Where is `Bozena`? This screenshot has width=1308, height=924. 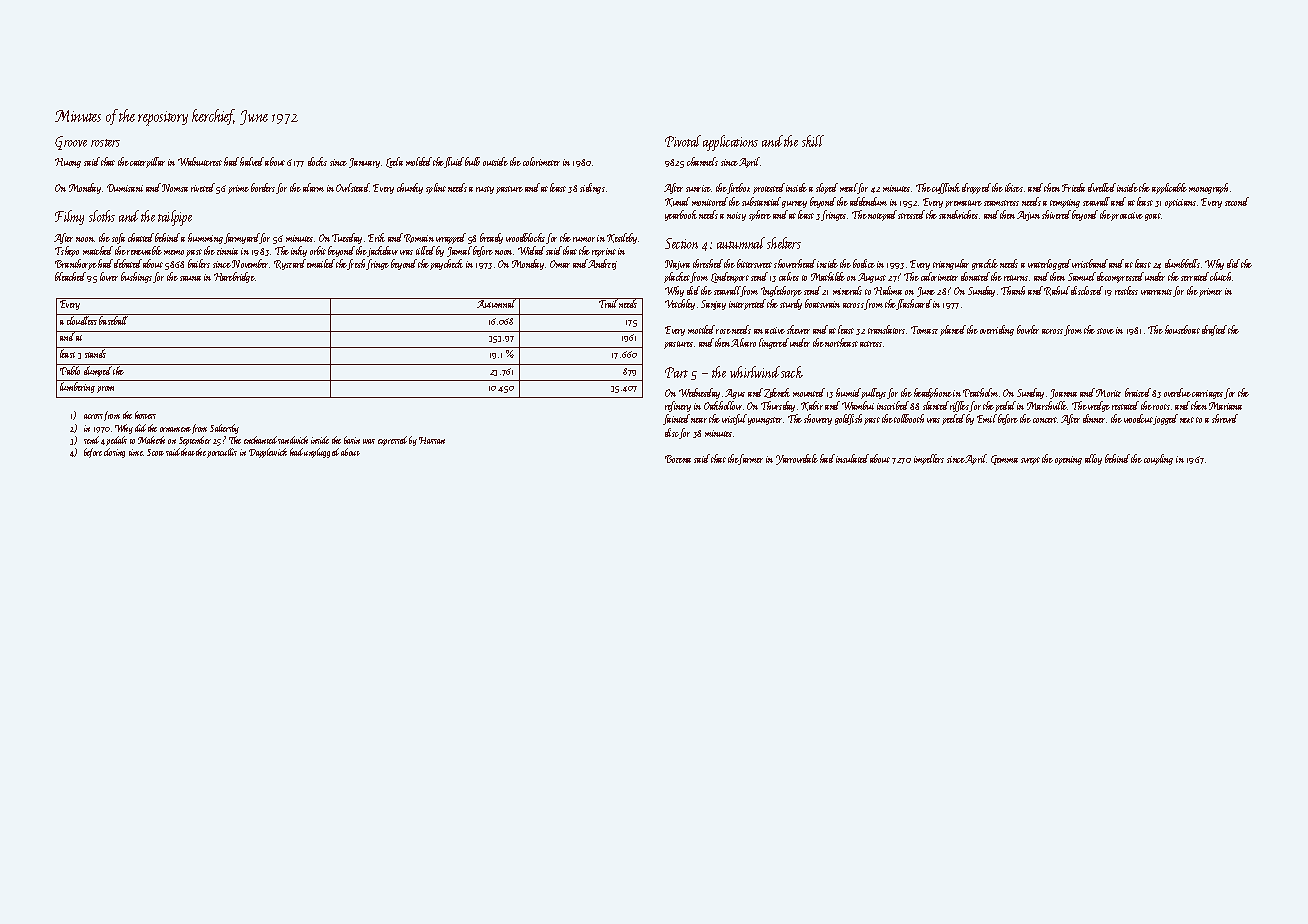
Bozena is located at coordinates (678, 459).
